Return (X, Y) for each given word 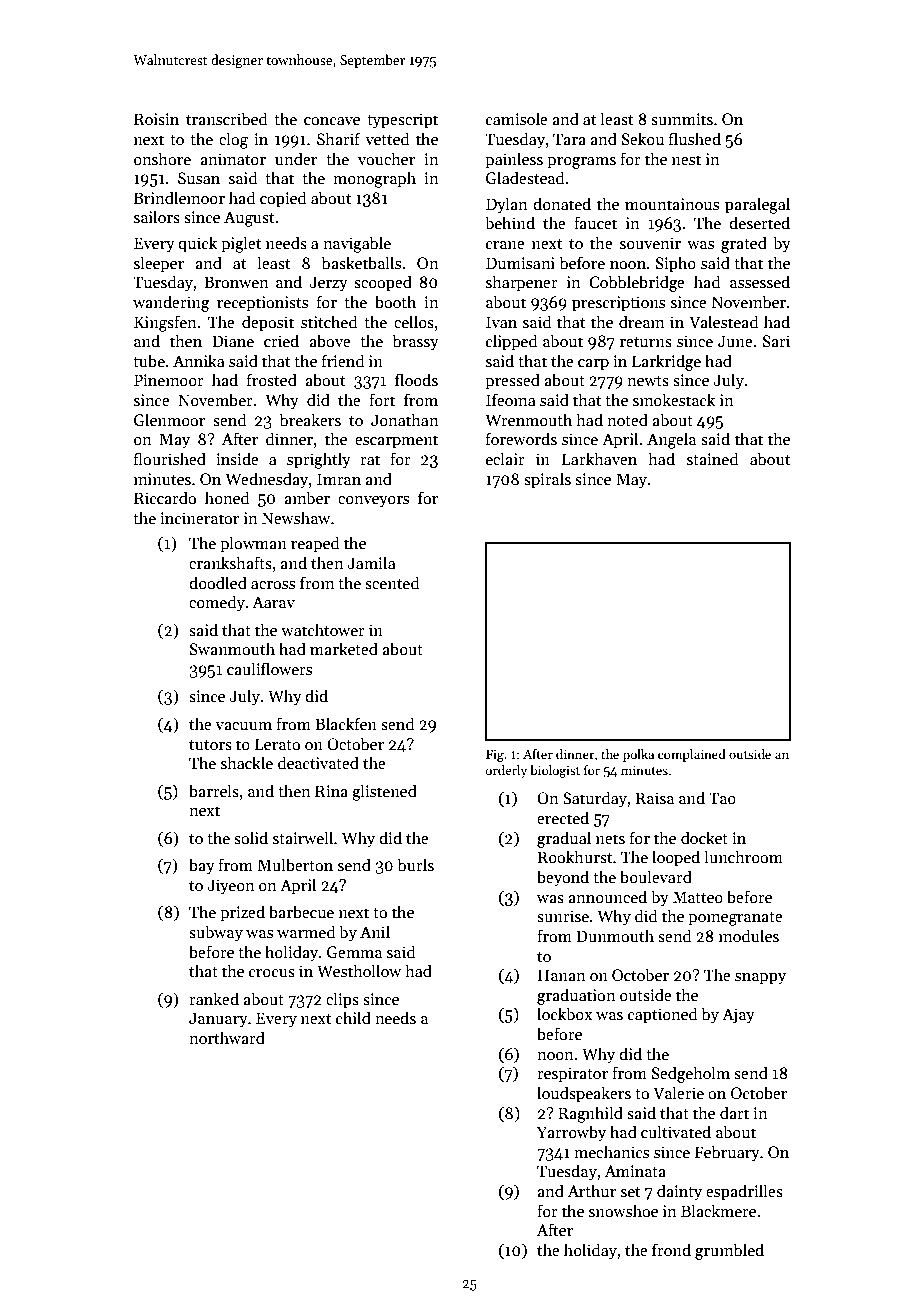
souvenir (650, 243)
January (218, 1020)
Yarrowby (571, 1133)
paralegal (757, 205)
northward (227, 1037)
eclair (505, 458)
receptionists (262, 304)
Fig (495, 755)
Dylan (507, 205)
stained (712, 458)
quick (197, 244)
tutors (210, 745)
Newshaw (296, 517)
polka (638, 755)
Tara (569, 139)
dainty (679, 1192)
